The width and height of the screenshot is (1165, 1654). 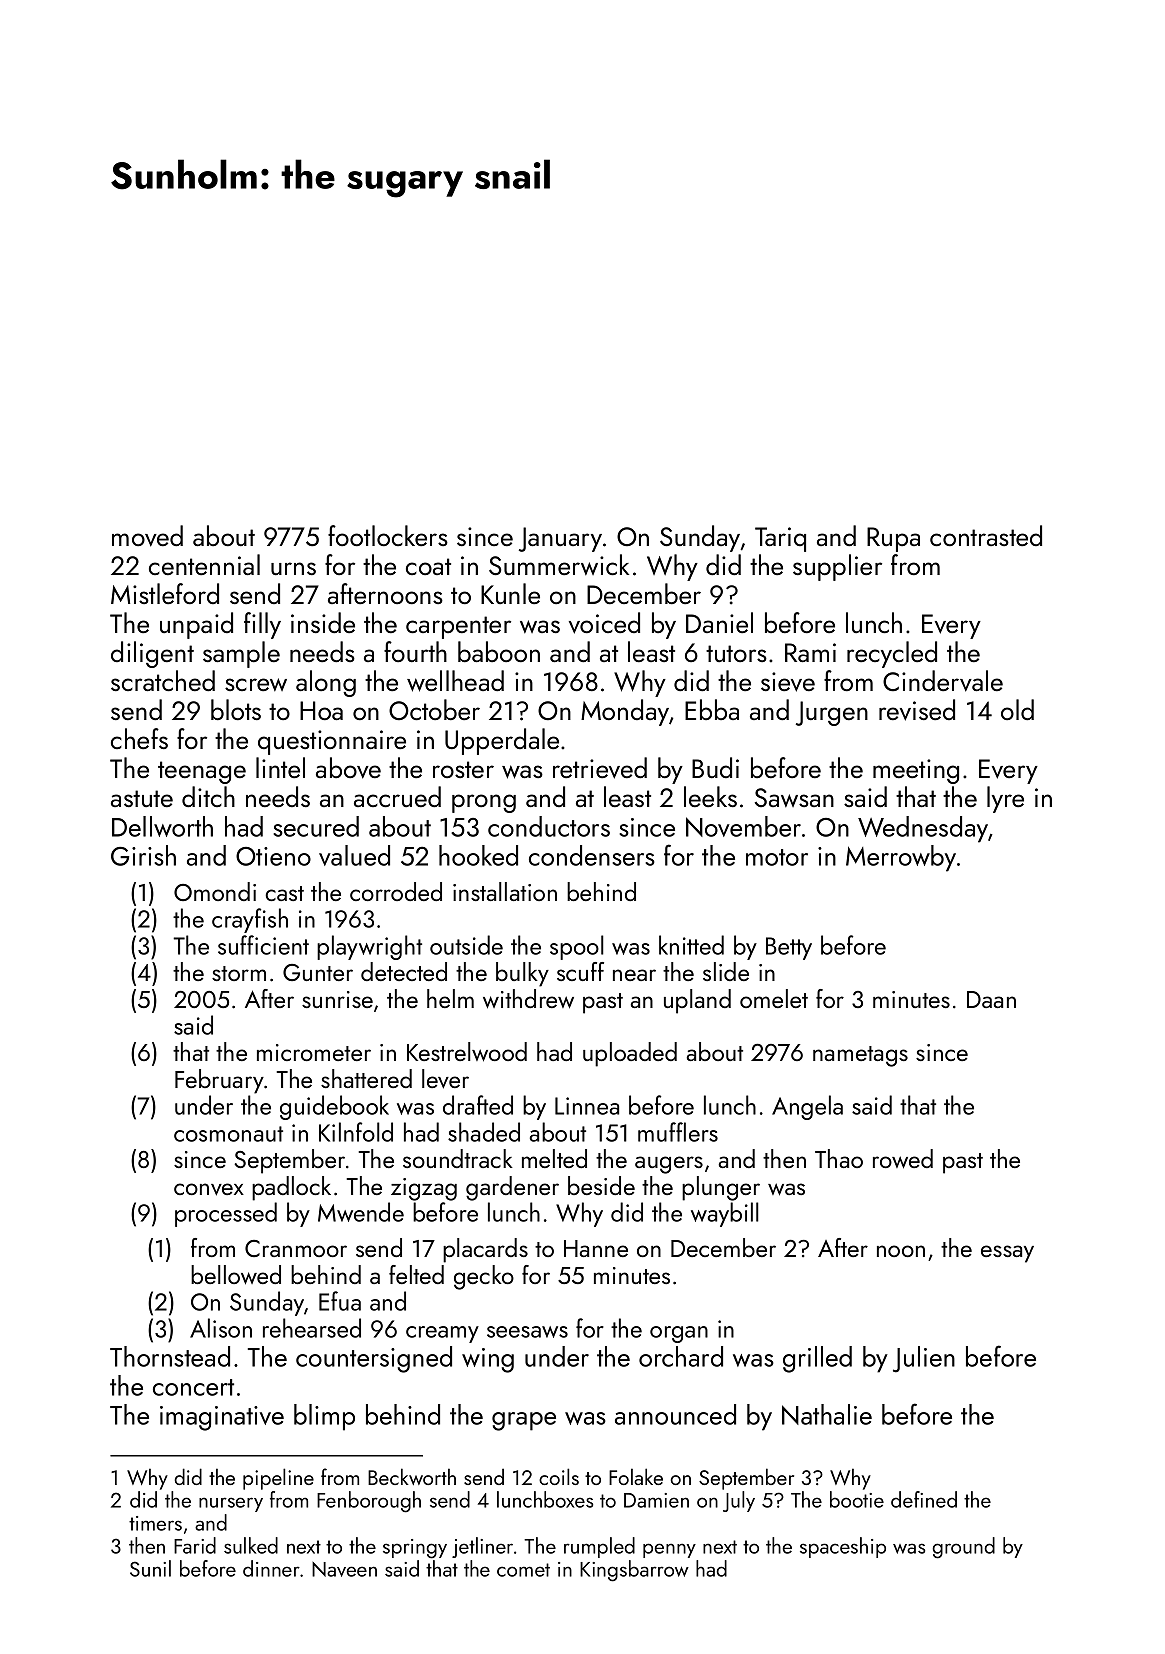 I want to click on bellowed, so click(x=236, y=1275).
